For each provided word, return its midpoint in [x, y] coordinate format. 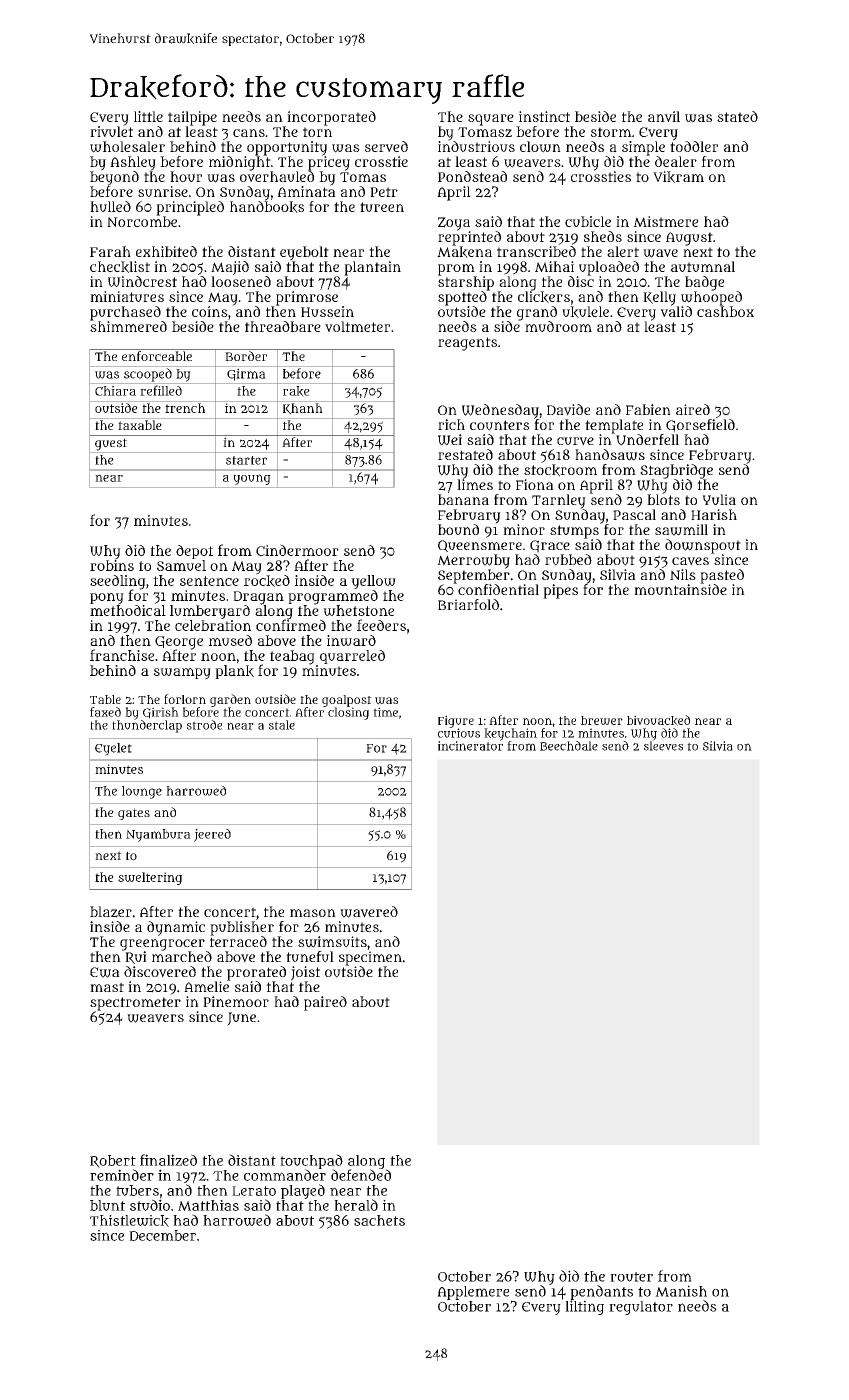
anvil [664, 116]
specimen [370, 958]
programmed [333, 597]
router [631, 1277]
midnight [240, 163]
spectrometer [135, 1004]
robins [112, 565]
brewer [602, 720]
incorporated [331, 118]
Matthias [208, 1205]
